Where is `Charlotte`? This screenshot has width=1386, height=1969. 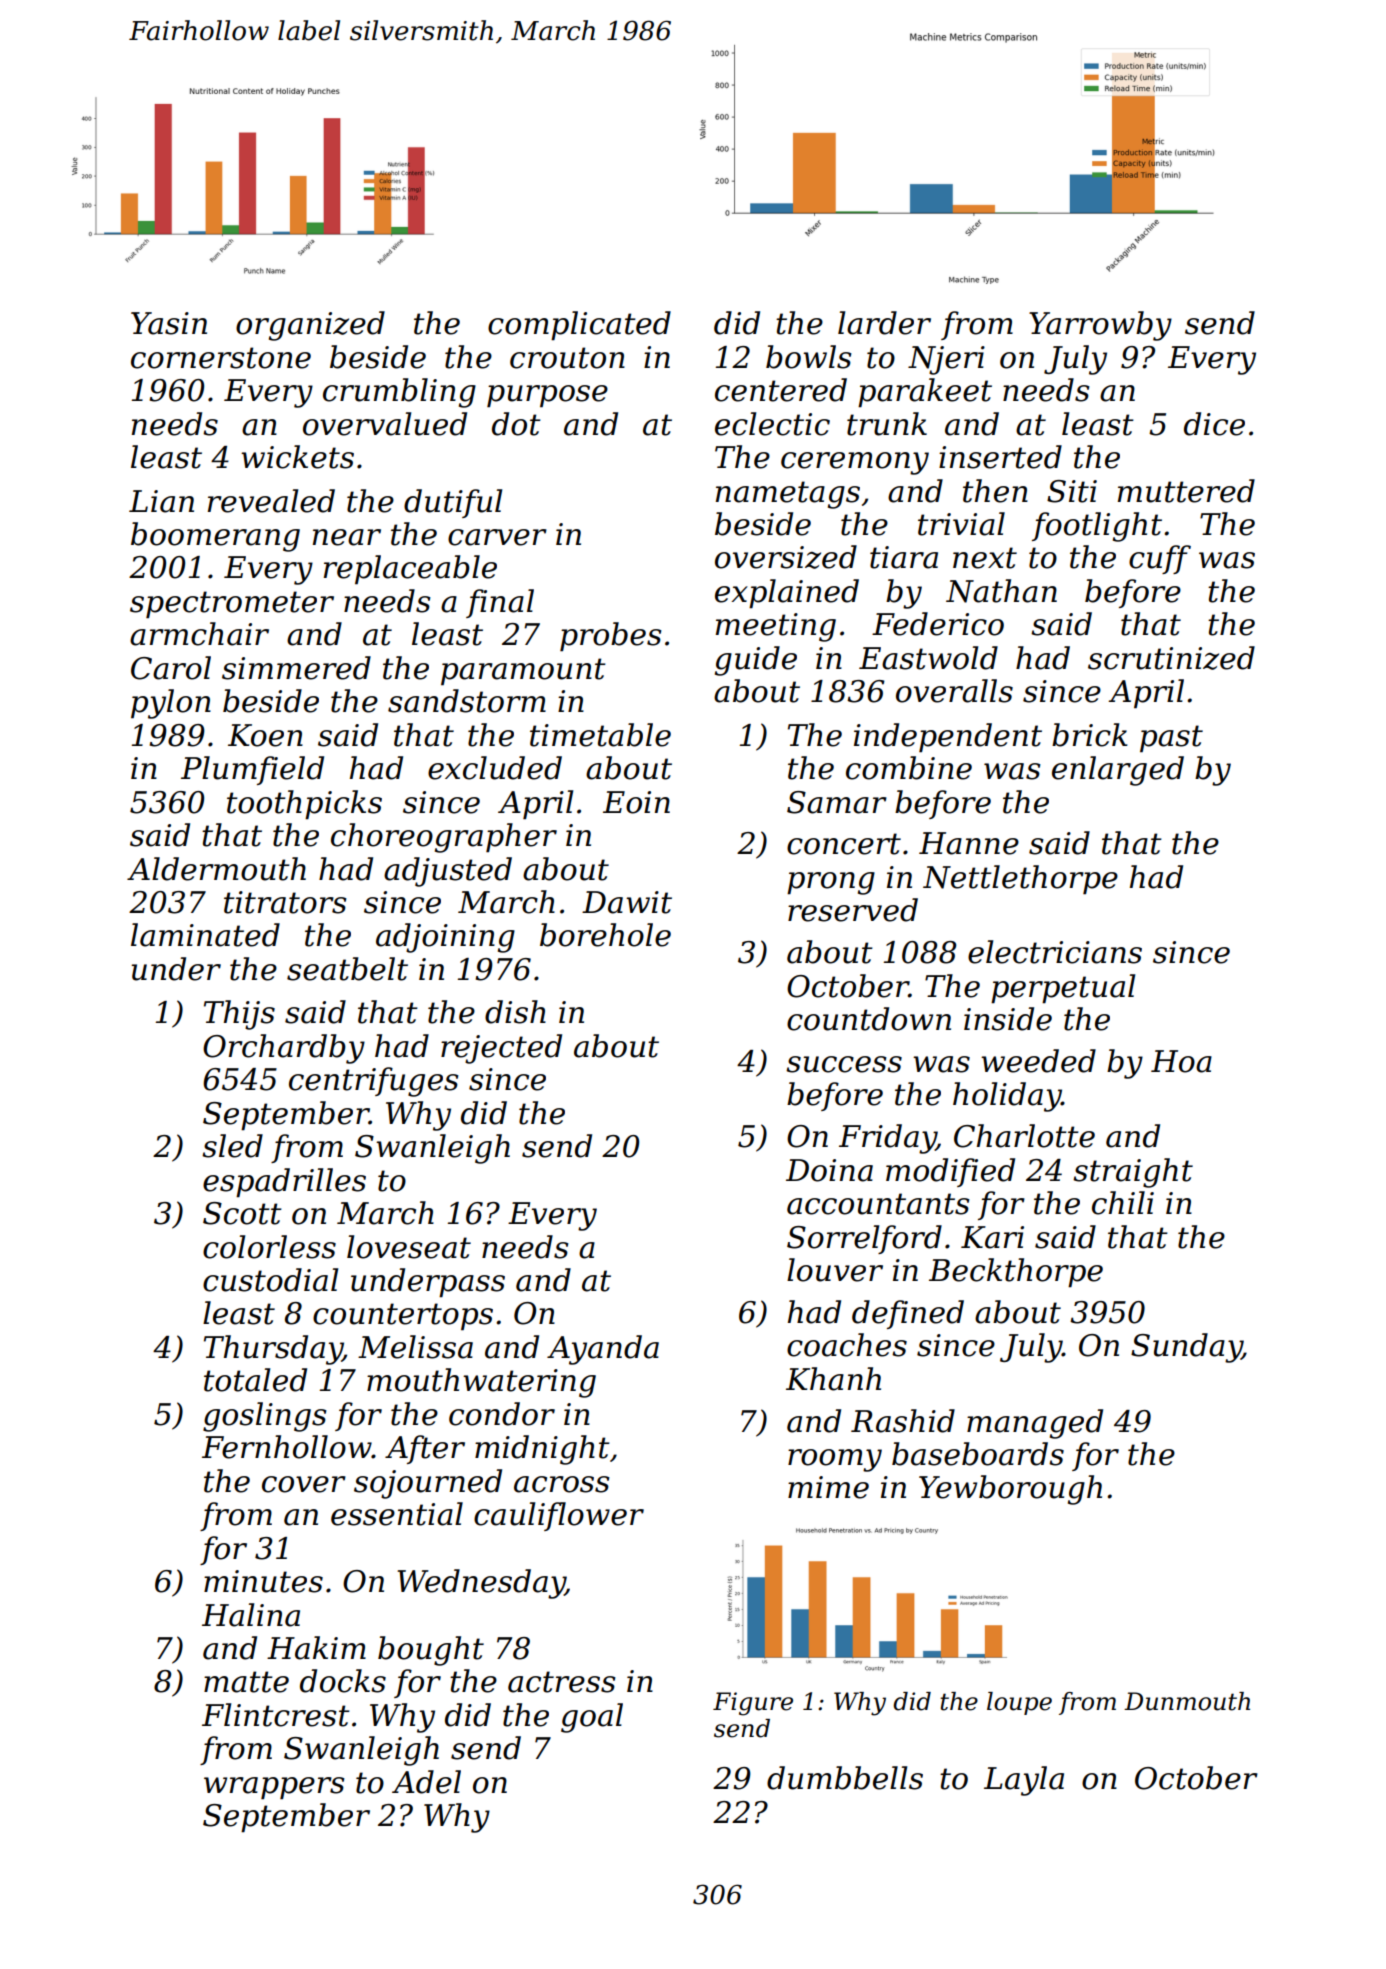 Charlotte is located at coordinates (1024, 1136).
